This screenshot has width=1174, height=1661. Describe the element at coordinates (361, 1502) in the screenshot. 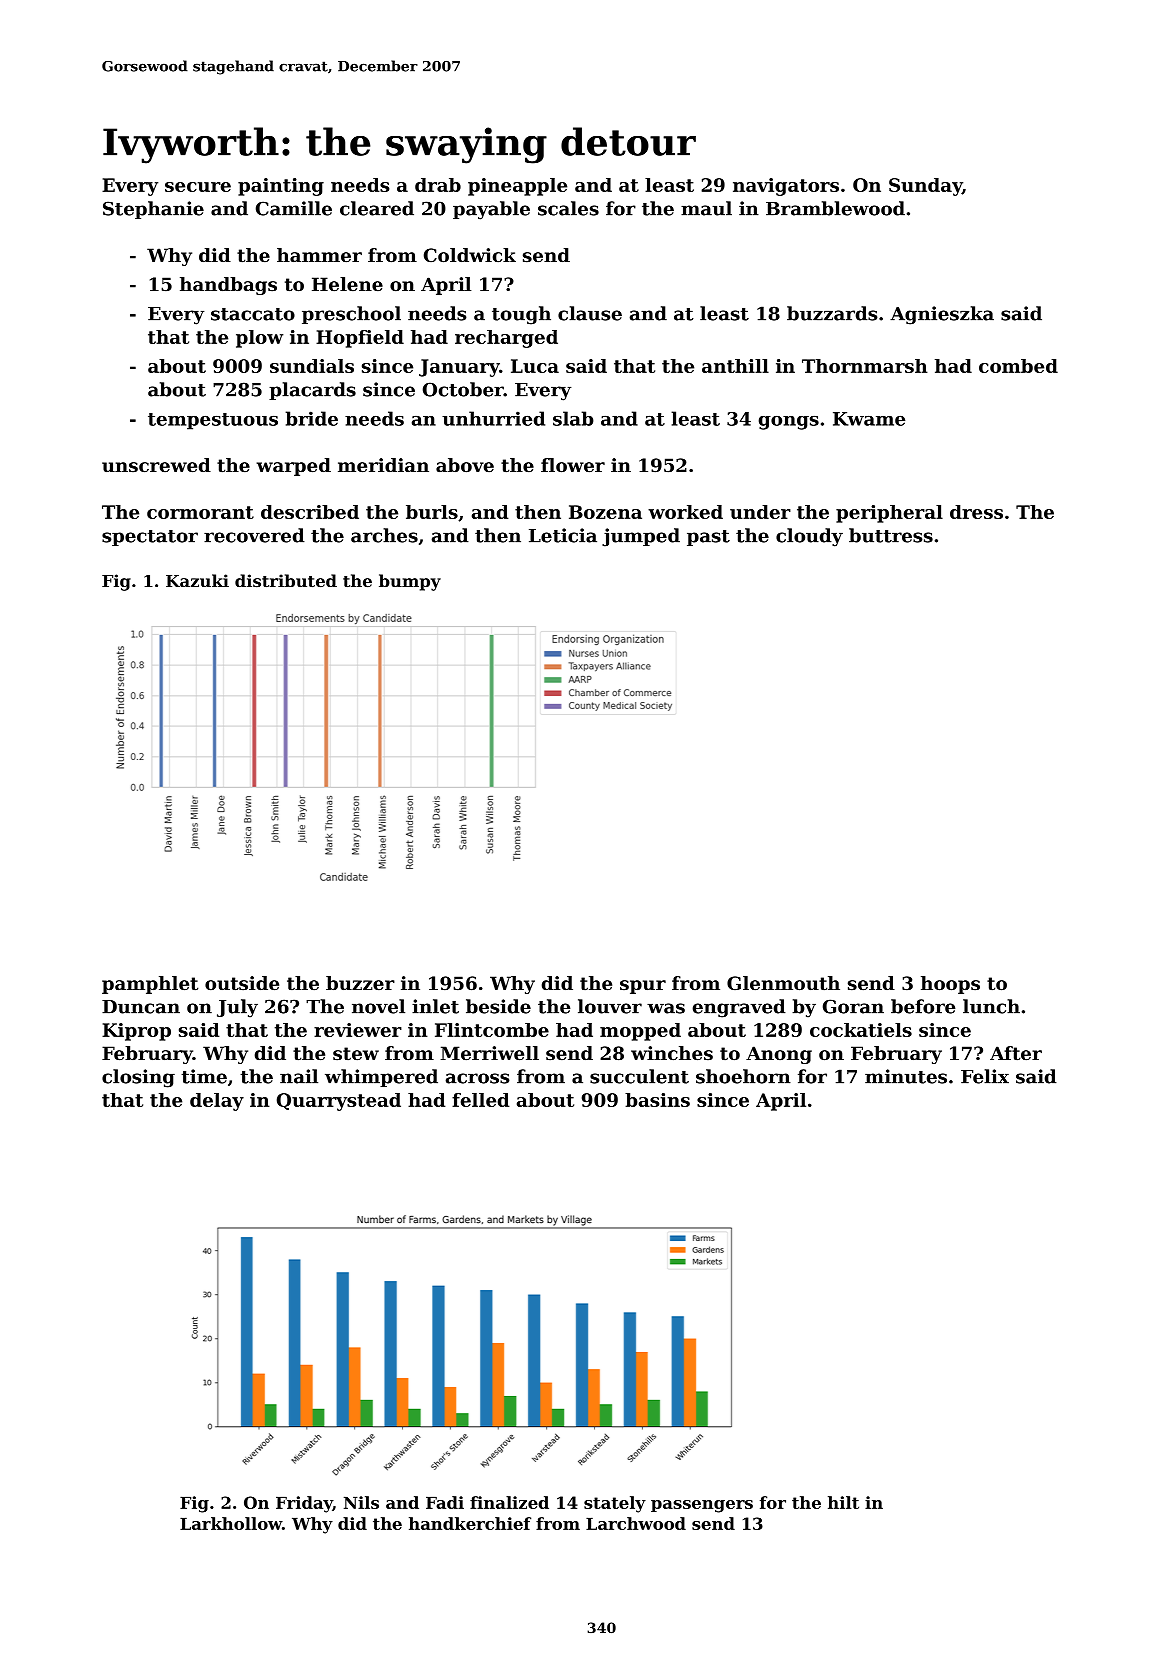

I see `Nils` at that location.
